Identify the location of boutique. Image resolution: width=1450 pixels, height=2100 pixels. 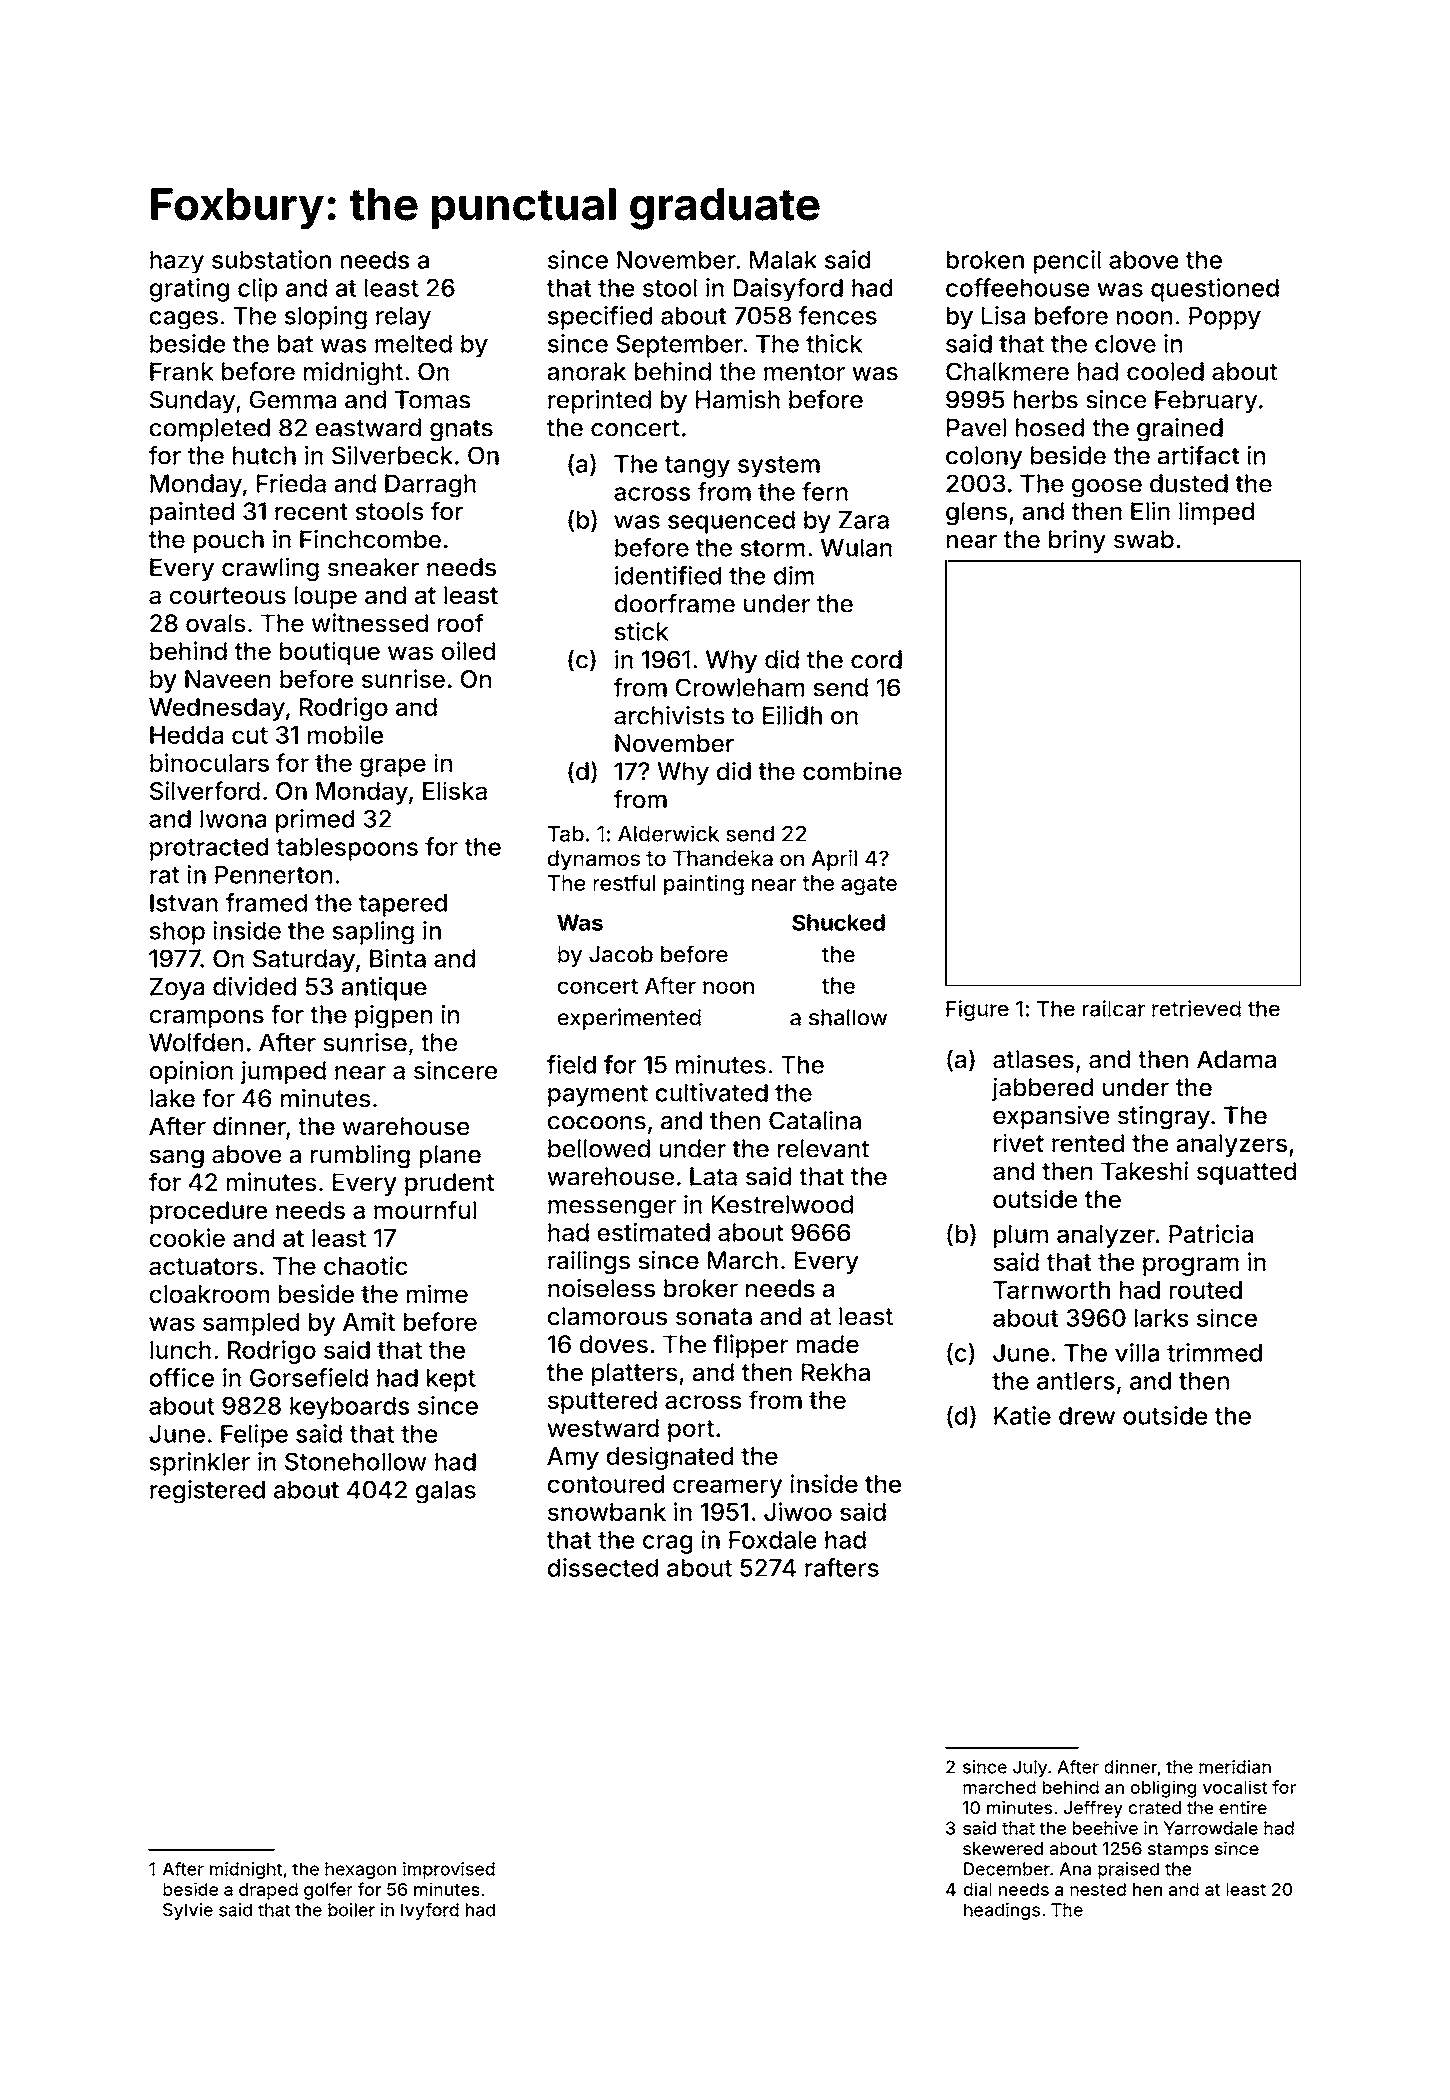
(330, 653).
